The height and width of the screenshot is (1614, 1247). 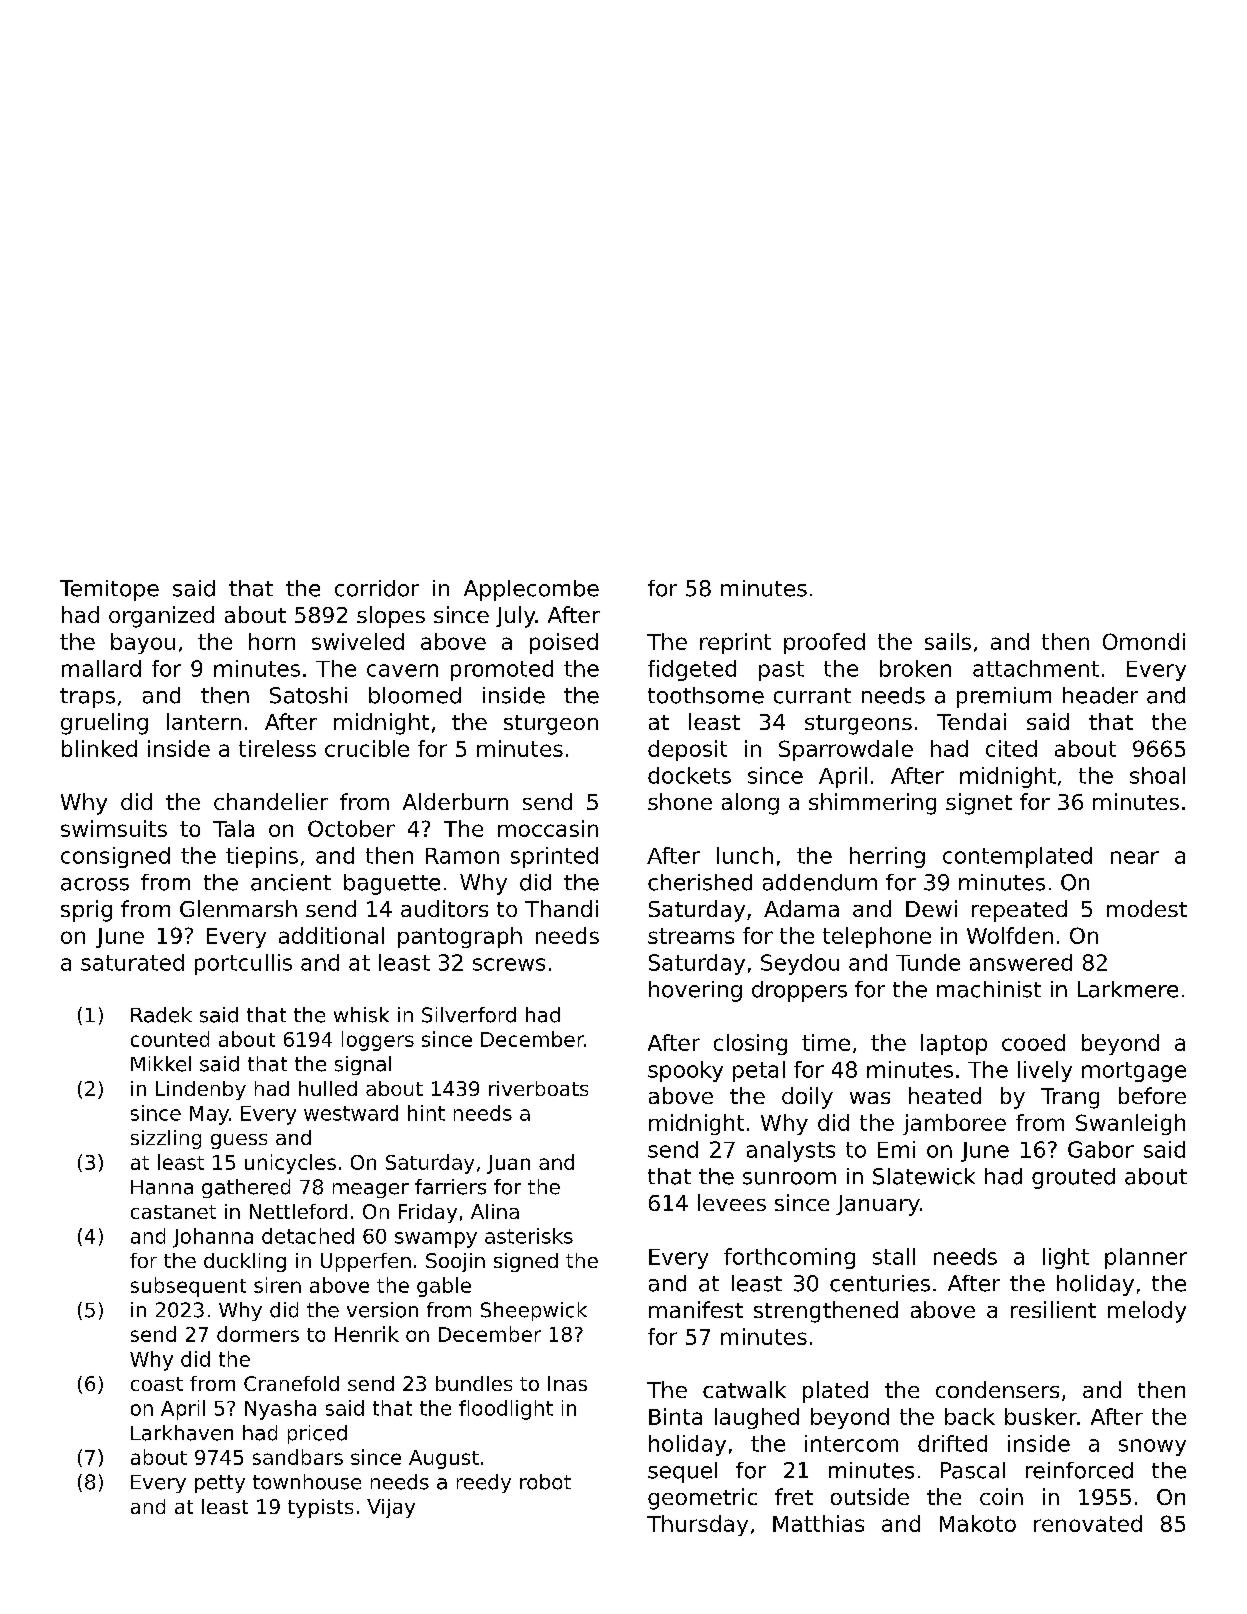 What do you see at coordinates (320, 1508) in the screenshot?
I see `typists` at bounding box center [320, 1508].
